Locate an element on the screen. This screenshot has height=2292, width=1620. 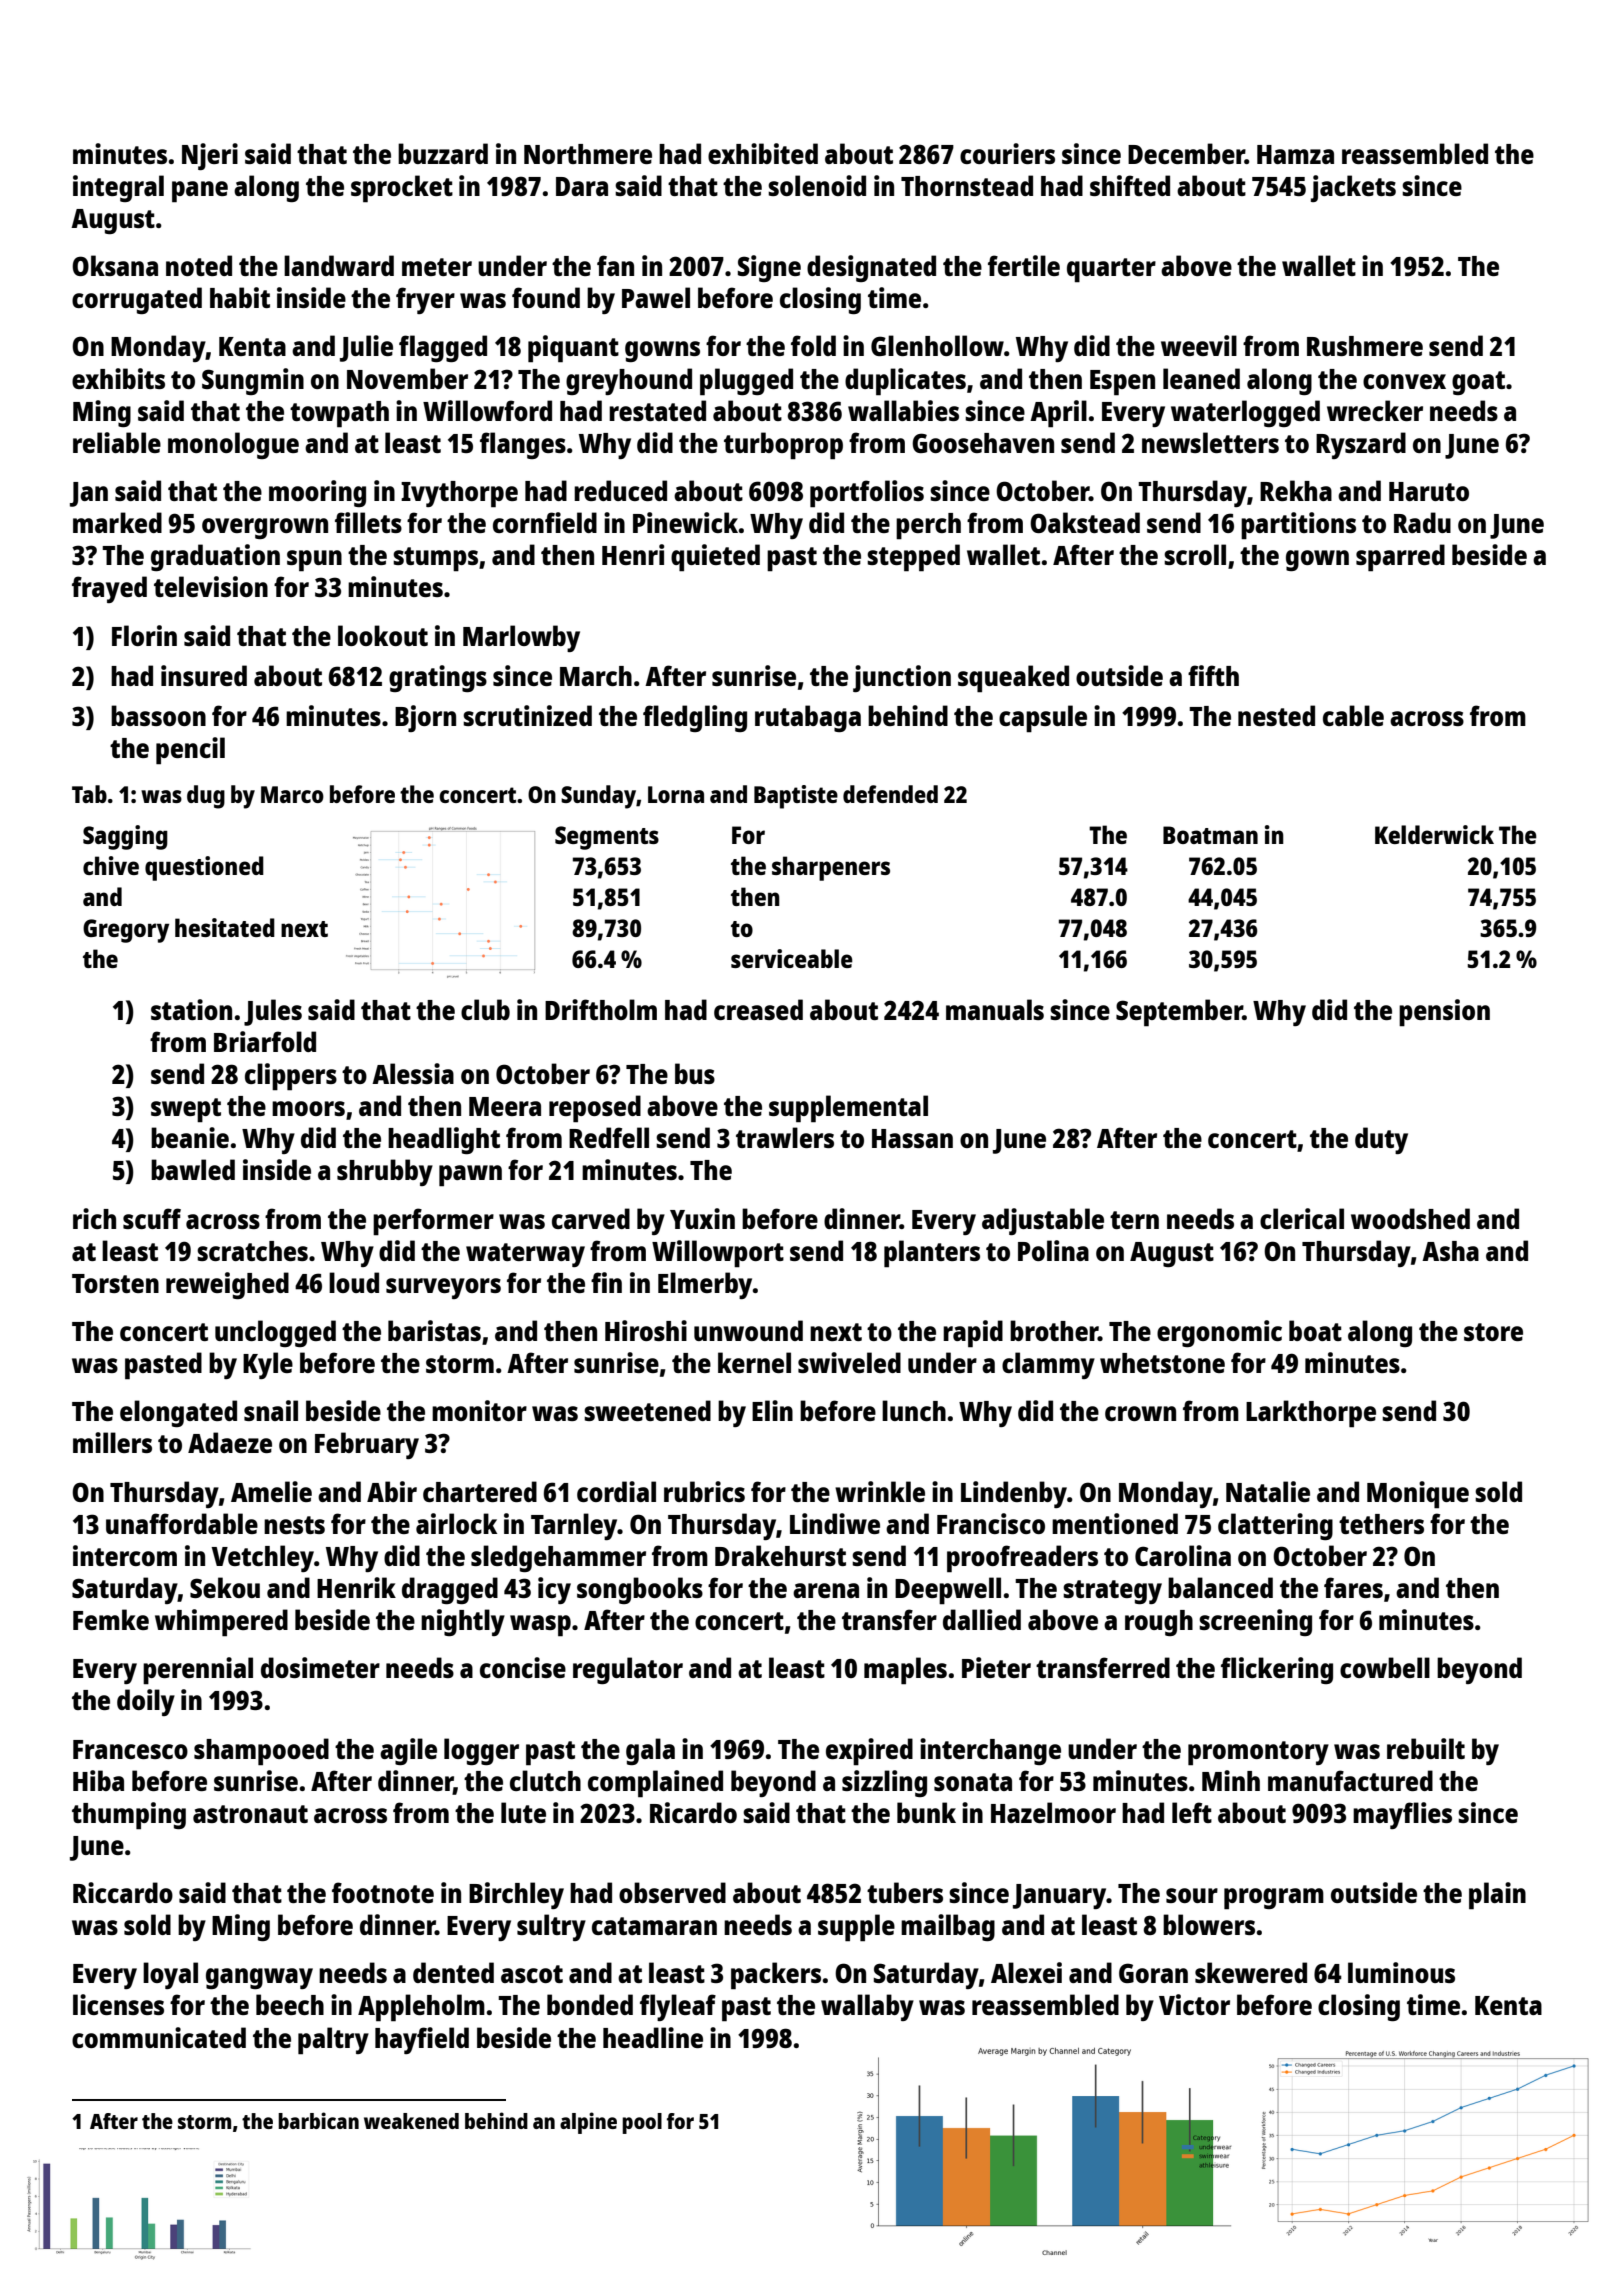
unwound is located at coordinates (748, 1330).
